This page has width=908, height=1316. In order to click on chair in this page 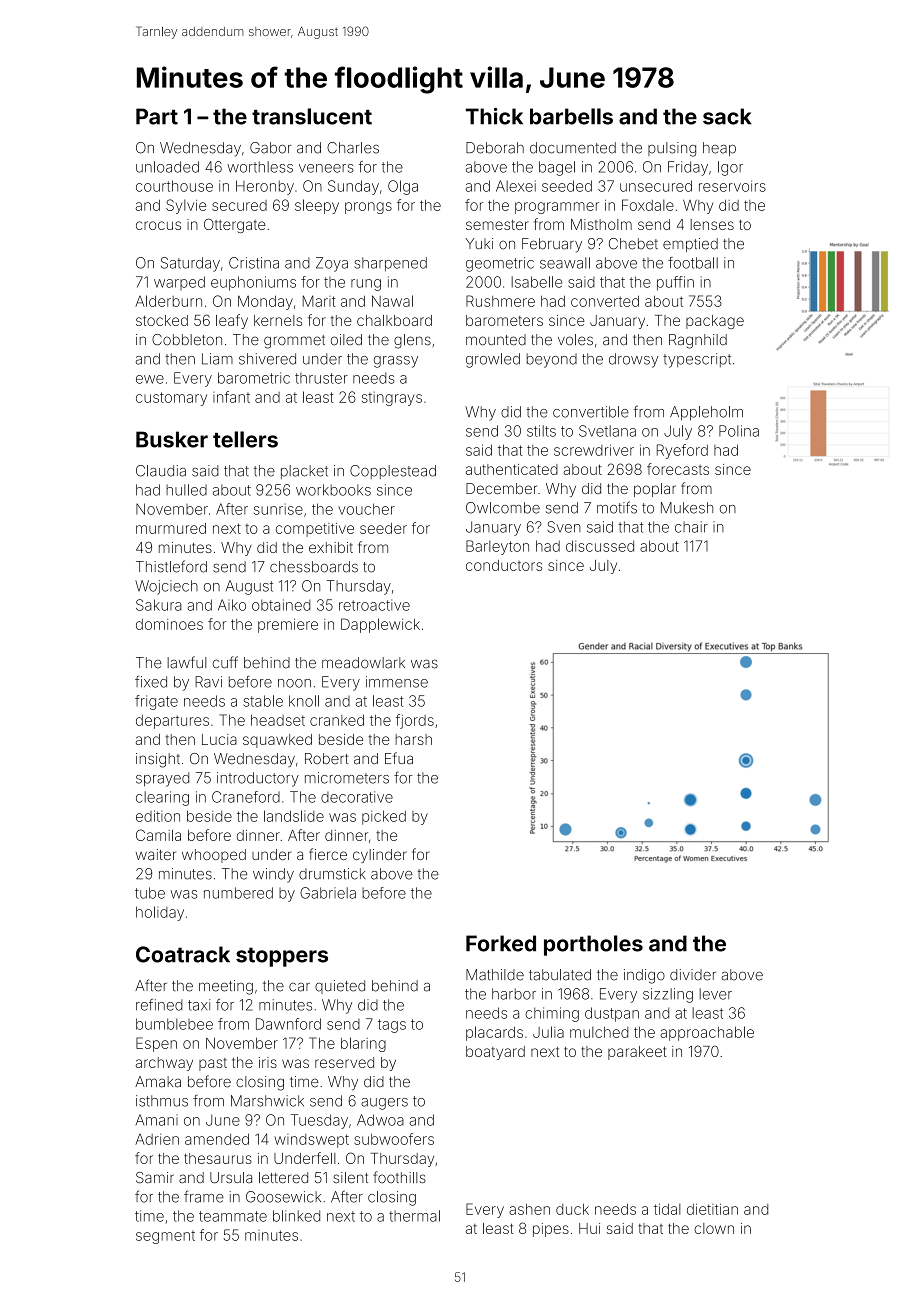, I will do `click(691, 527)`.
